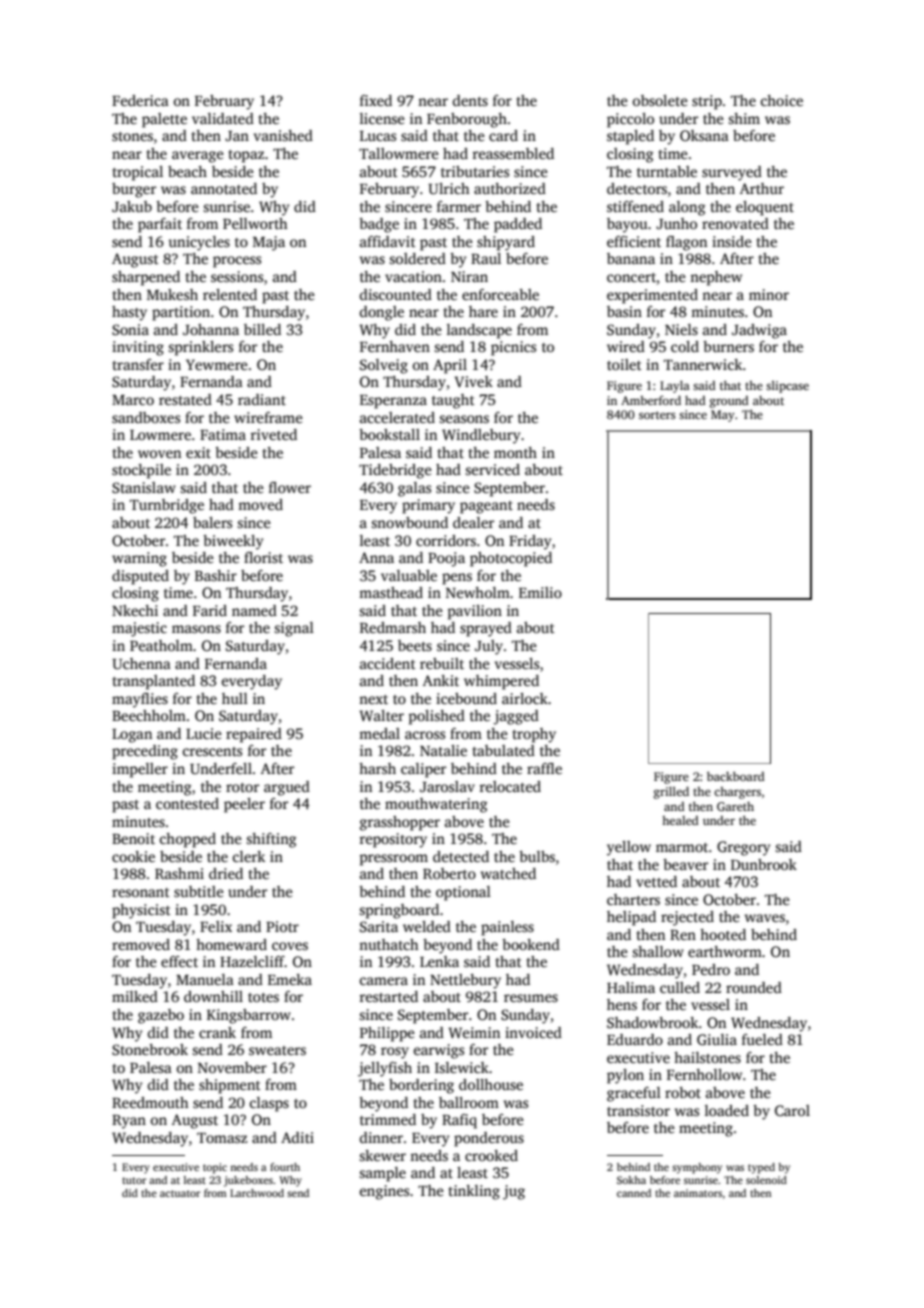 The image size is (924, 1308). I want to click on balers, so click(212, 522).
